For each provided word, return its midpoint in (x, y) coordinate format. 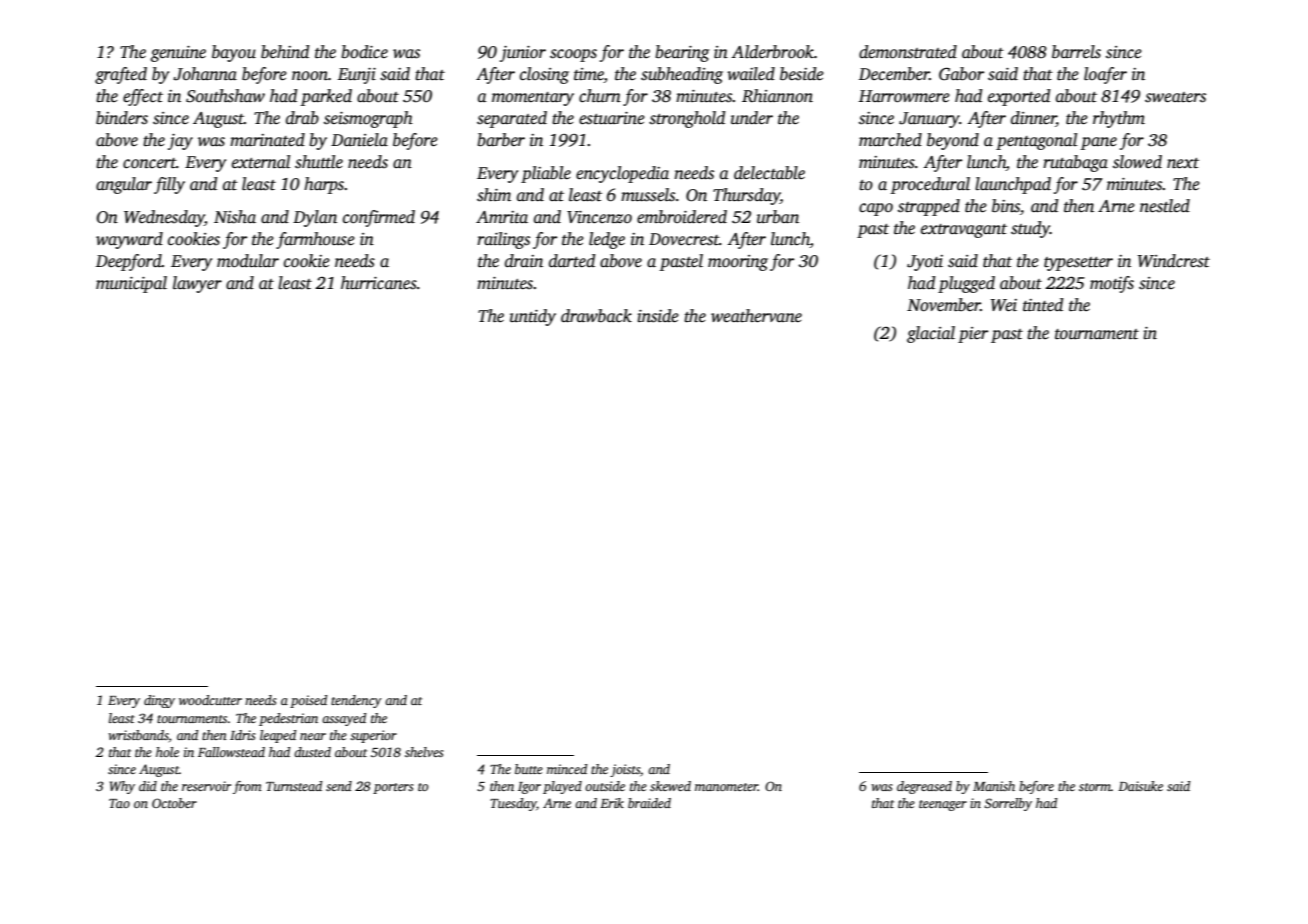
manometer (726, 787)
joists (625, 770)
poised (308, 701)
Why (122, 787)
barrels (1076, 52)
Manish (994, 786)
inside (658, 316)
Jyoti (925, 263)
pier (973, 335)
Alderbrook (772, 52)
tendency (356, 701)
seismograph (368, 119)
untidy (533, 317)
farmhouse (315, 240)
